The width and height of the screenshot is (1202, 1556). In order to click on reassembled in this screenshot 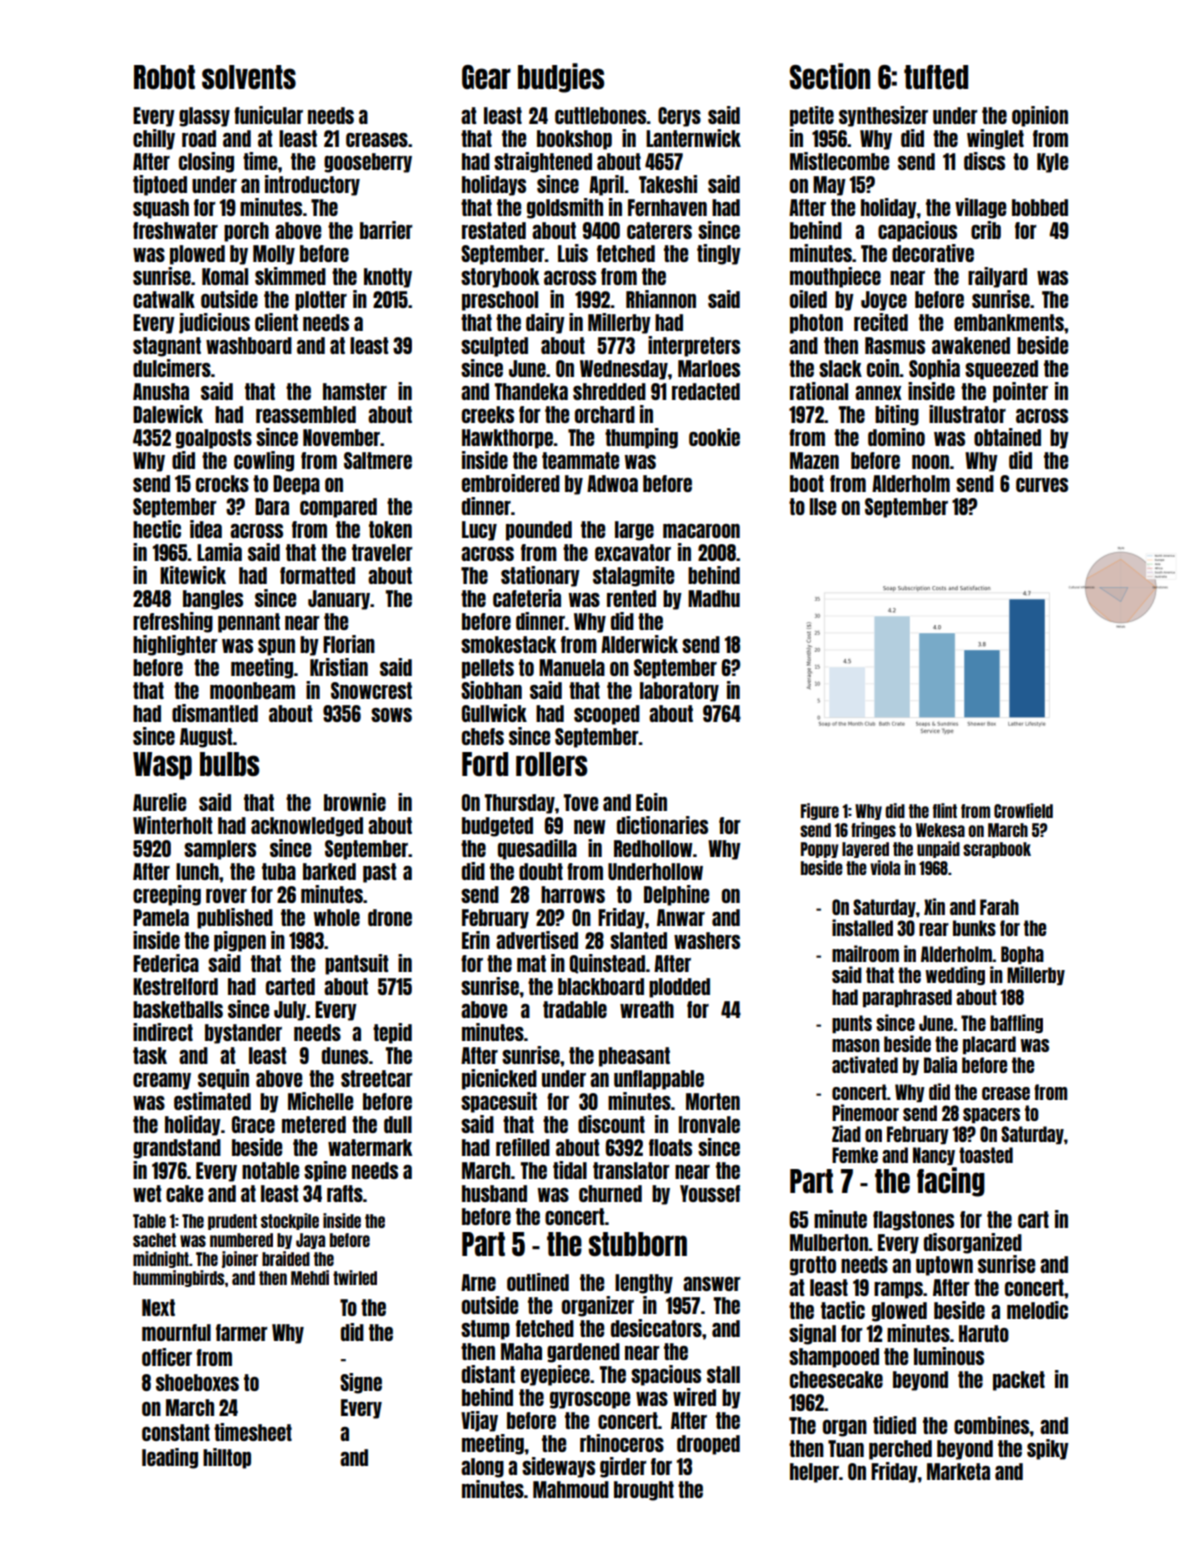, I will do `click(306, 414)`.
